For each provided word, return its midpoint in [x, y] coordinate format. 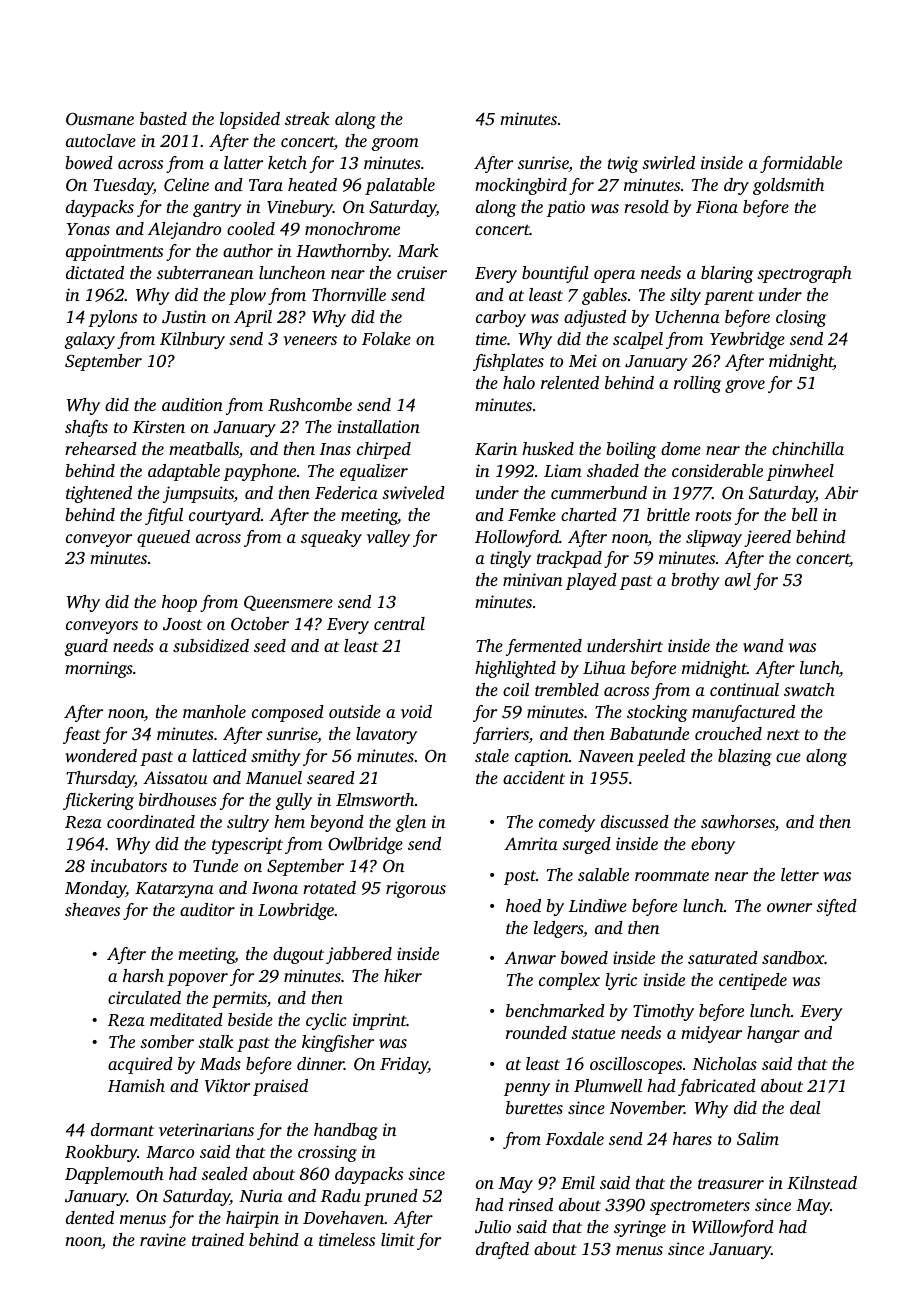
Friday [404, 1065]
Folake [386, 338]
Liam [563, 470]
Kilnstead [822, 1182]
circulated [144, 997]
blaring [727, 274]
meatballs [204, 450]
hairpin [252, 1219]
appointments [114, 252]
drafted [502, 1250]
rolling [697, 384]
